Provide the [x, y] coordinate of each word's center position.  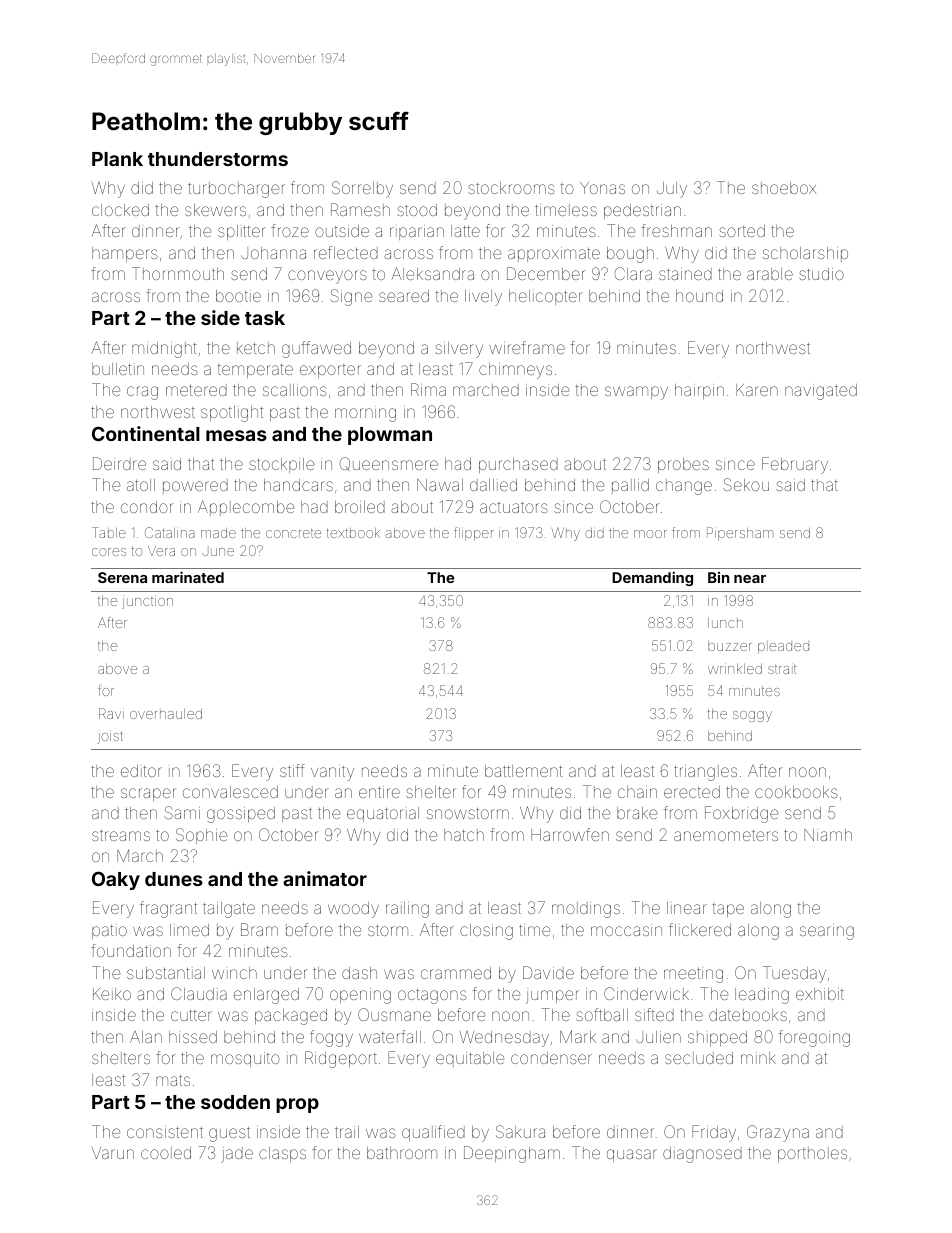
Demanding [652, 578]
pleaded [783, 647]
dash [359, 973]
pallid [630, 486]
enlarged [266, 996]
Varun [113, 1153]
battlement [524, 771]
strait [782, 669]
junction [147, 602]
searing [827, 932]
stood [417, 210]
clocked [120, 210]
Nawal [440, 485]
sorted [742, 231]
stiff [292, 770]
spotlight [232, 414]
